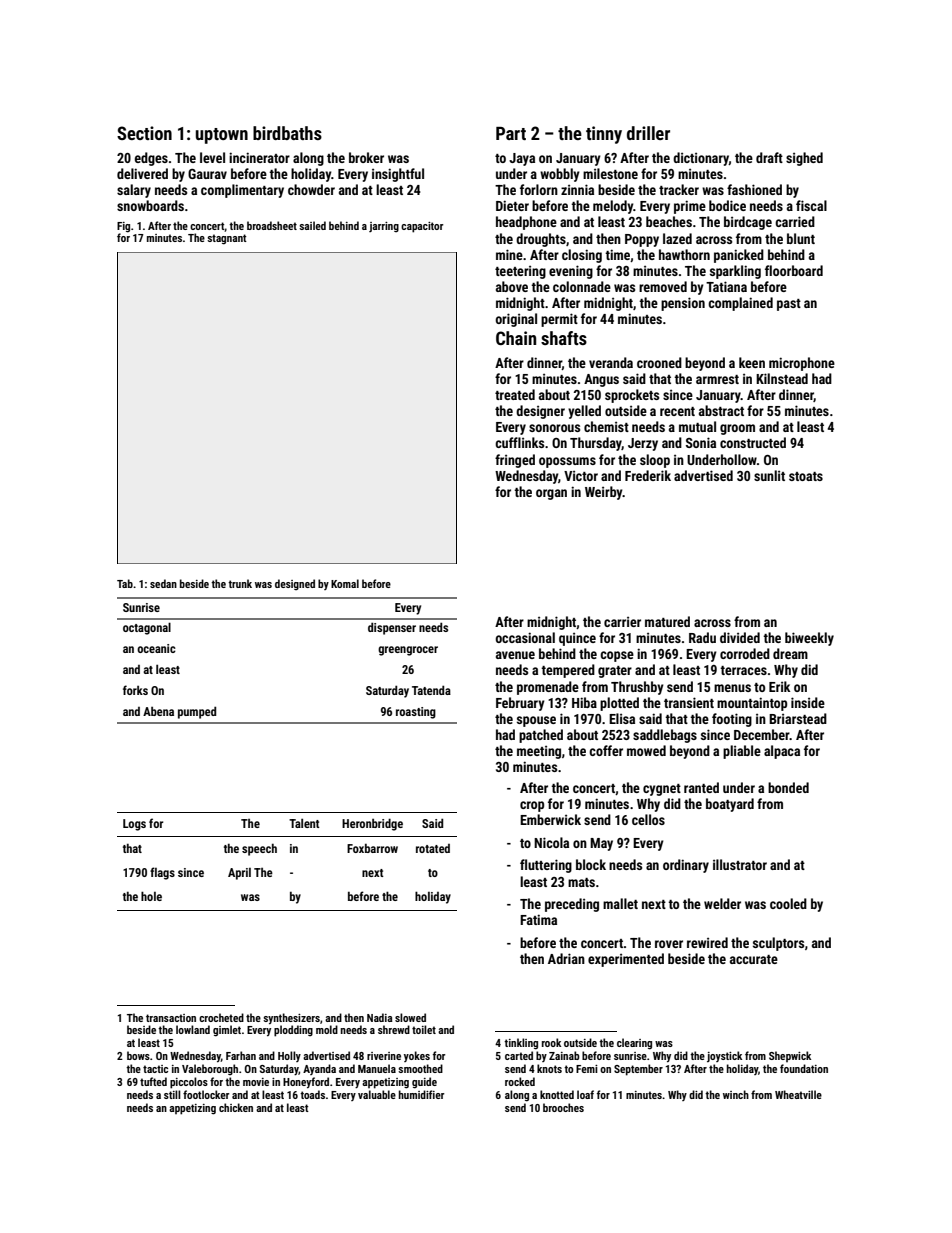 This screenshot has height=1233, width=952. Describe the element at coordinates (422, 227) in the screenshot. I see `capacitor` at that location.
